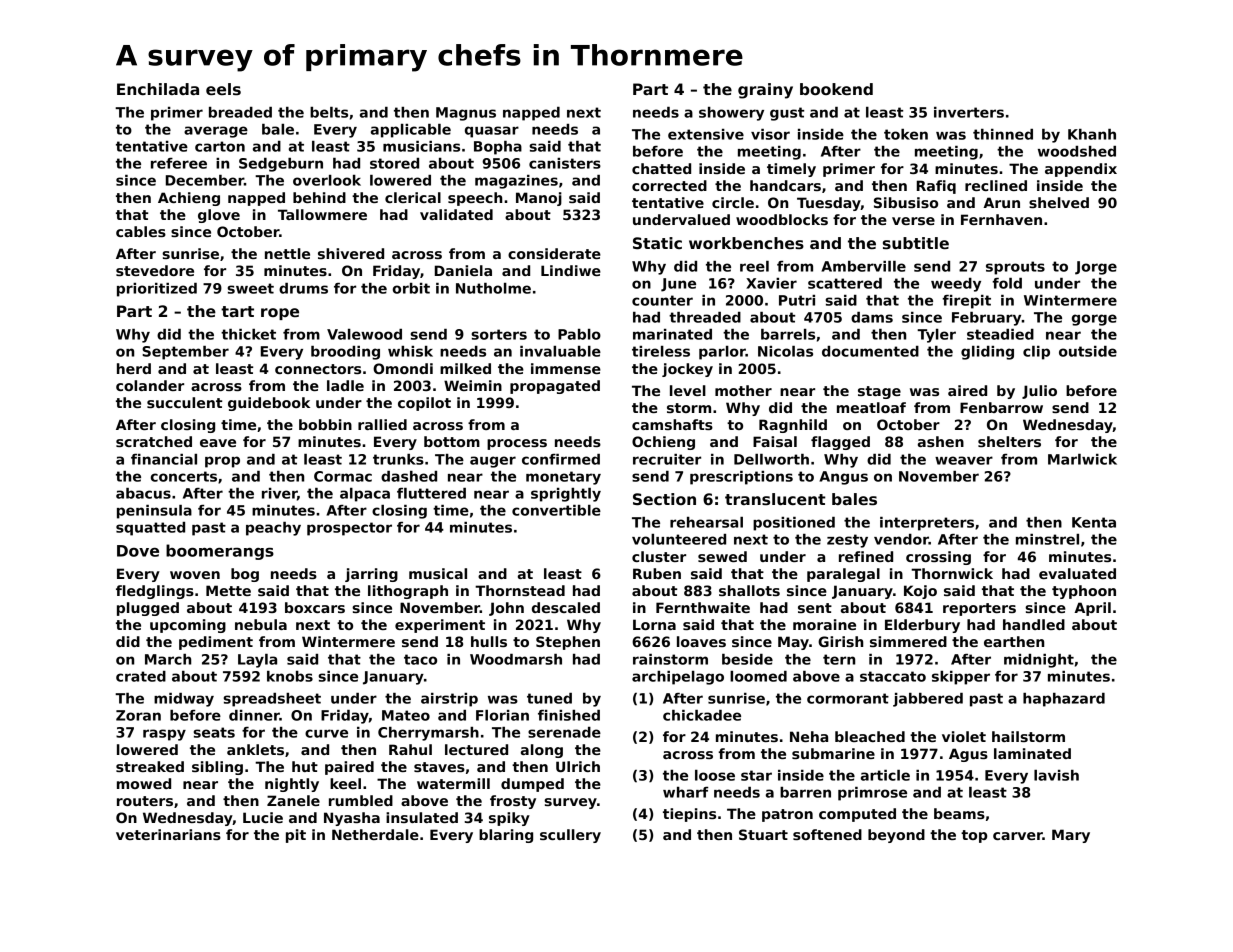 This image has height=952, width=1233. Describe the element at coordinates (394, 163) in the image. I see `stored` at that location.
